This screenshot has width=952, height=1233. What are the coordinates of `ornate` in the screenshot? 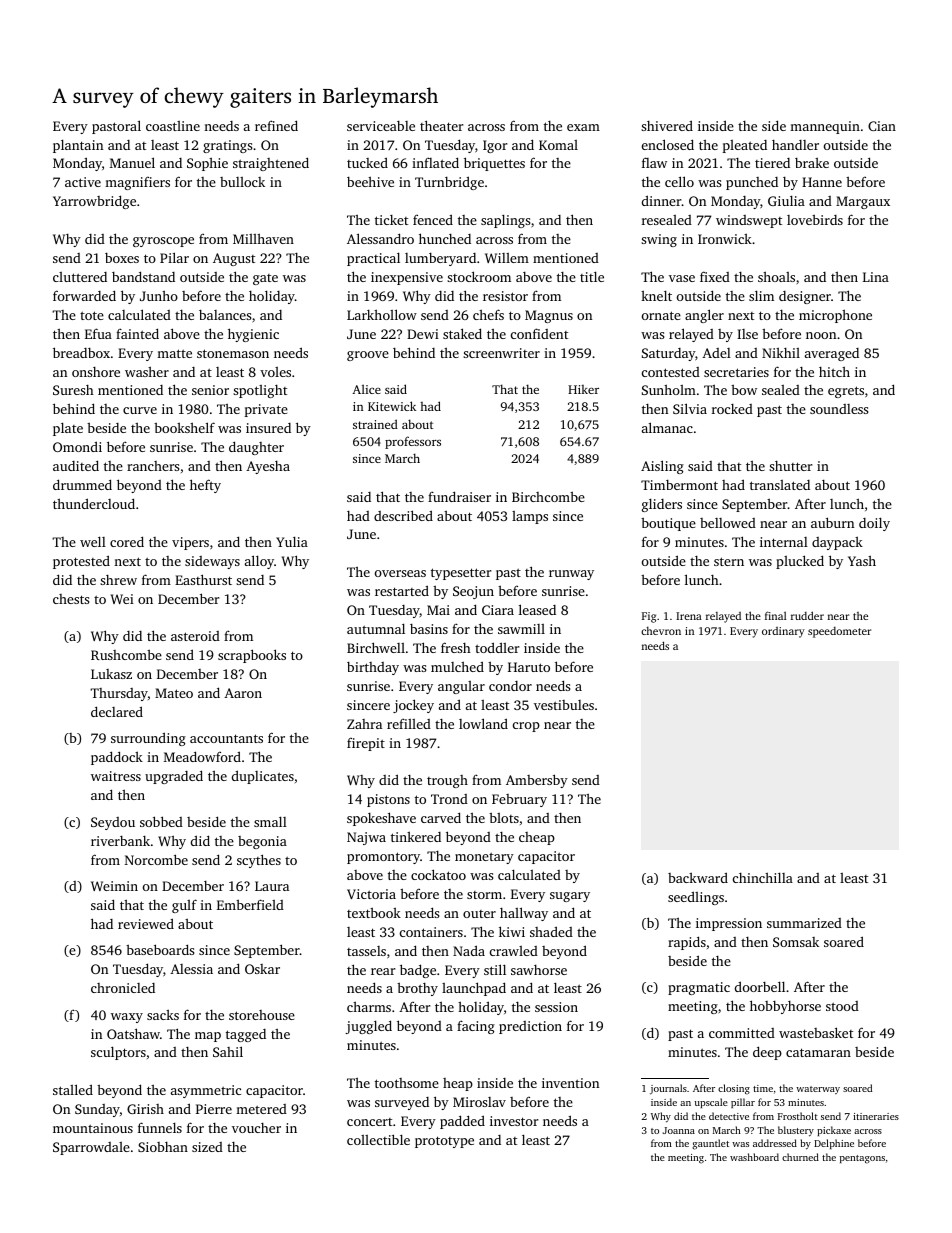 It's located at (661, 315).
